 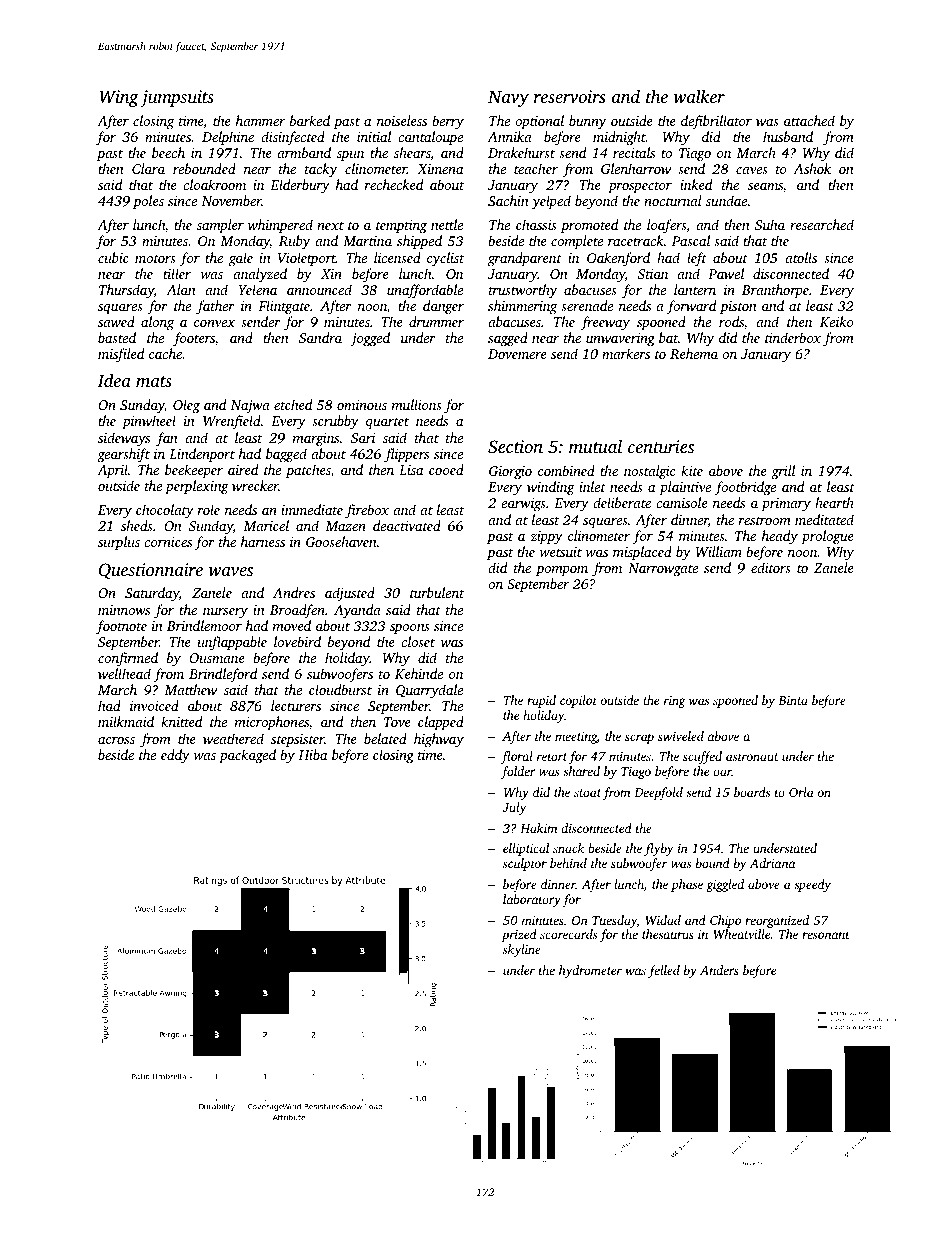 What do you see at coordinates (525, 259) in the screenshot?
I see `grandparent` at bounding box center [525, 259].
